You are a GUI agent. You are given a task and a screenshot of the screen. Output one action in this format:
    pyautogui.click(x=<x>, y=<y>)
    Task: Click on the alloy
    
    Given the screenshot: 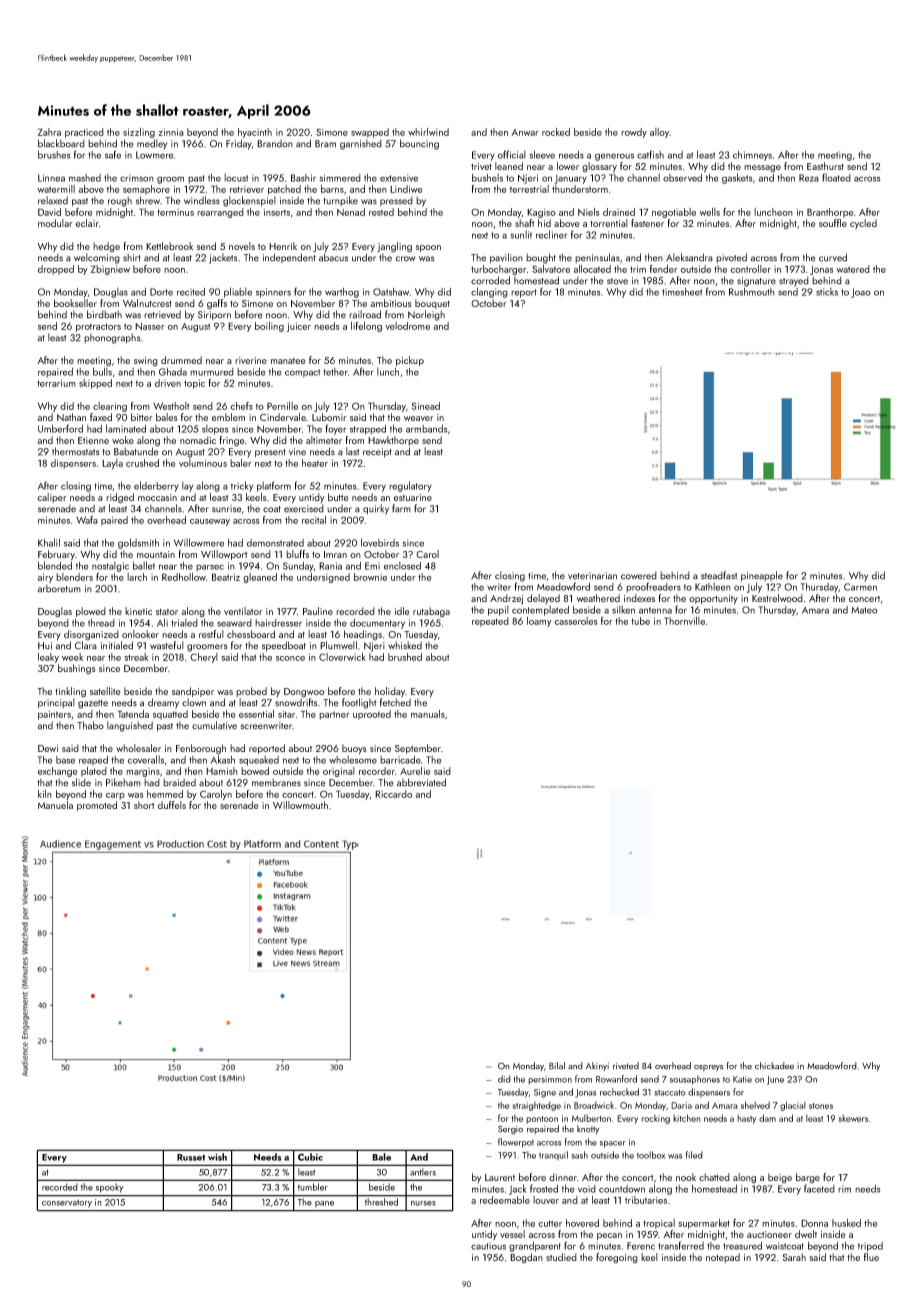 What is the action you would take?
    pyautogui.click(x=659, y=133)
